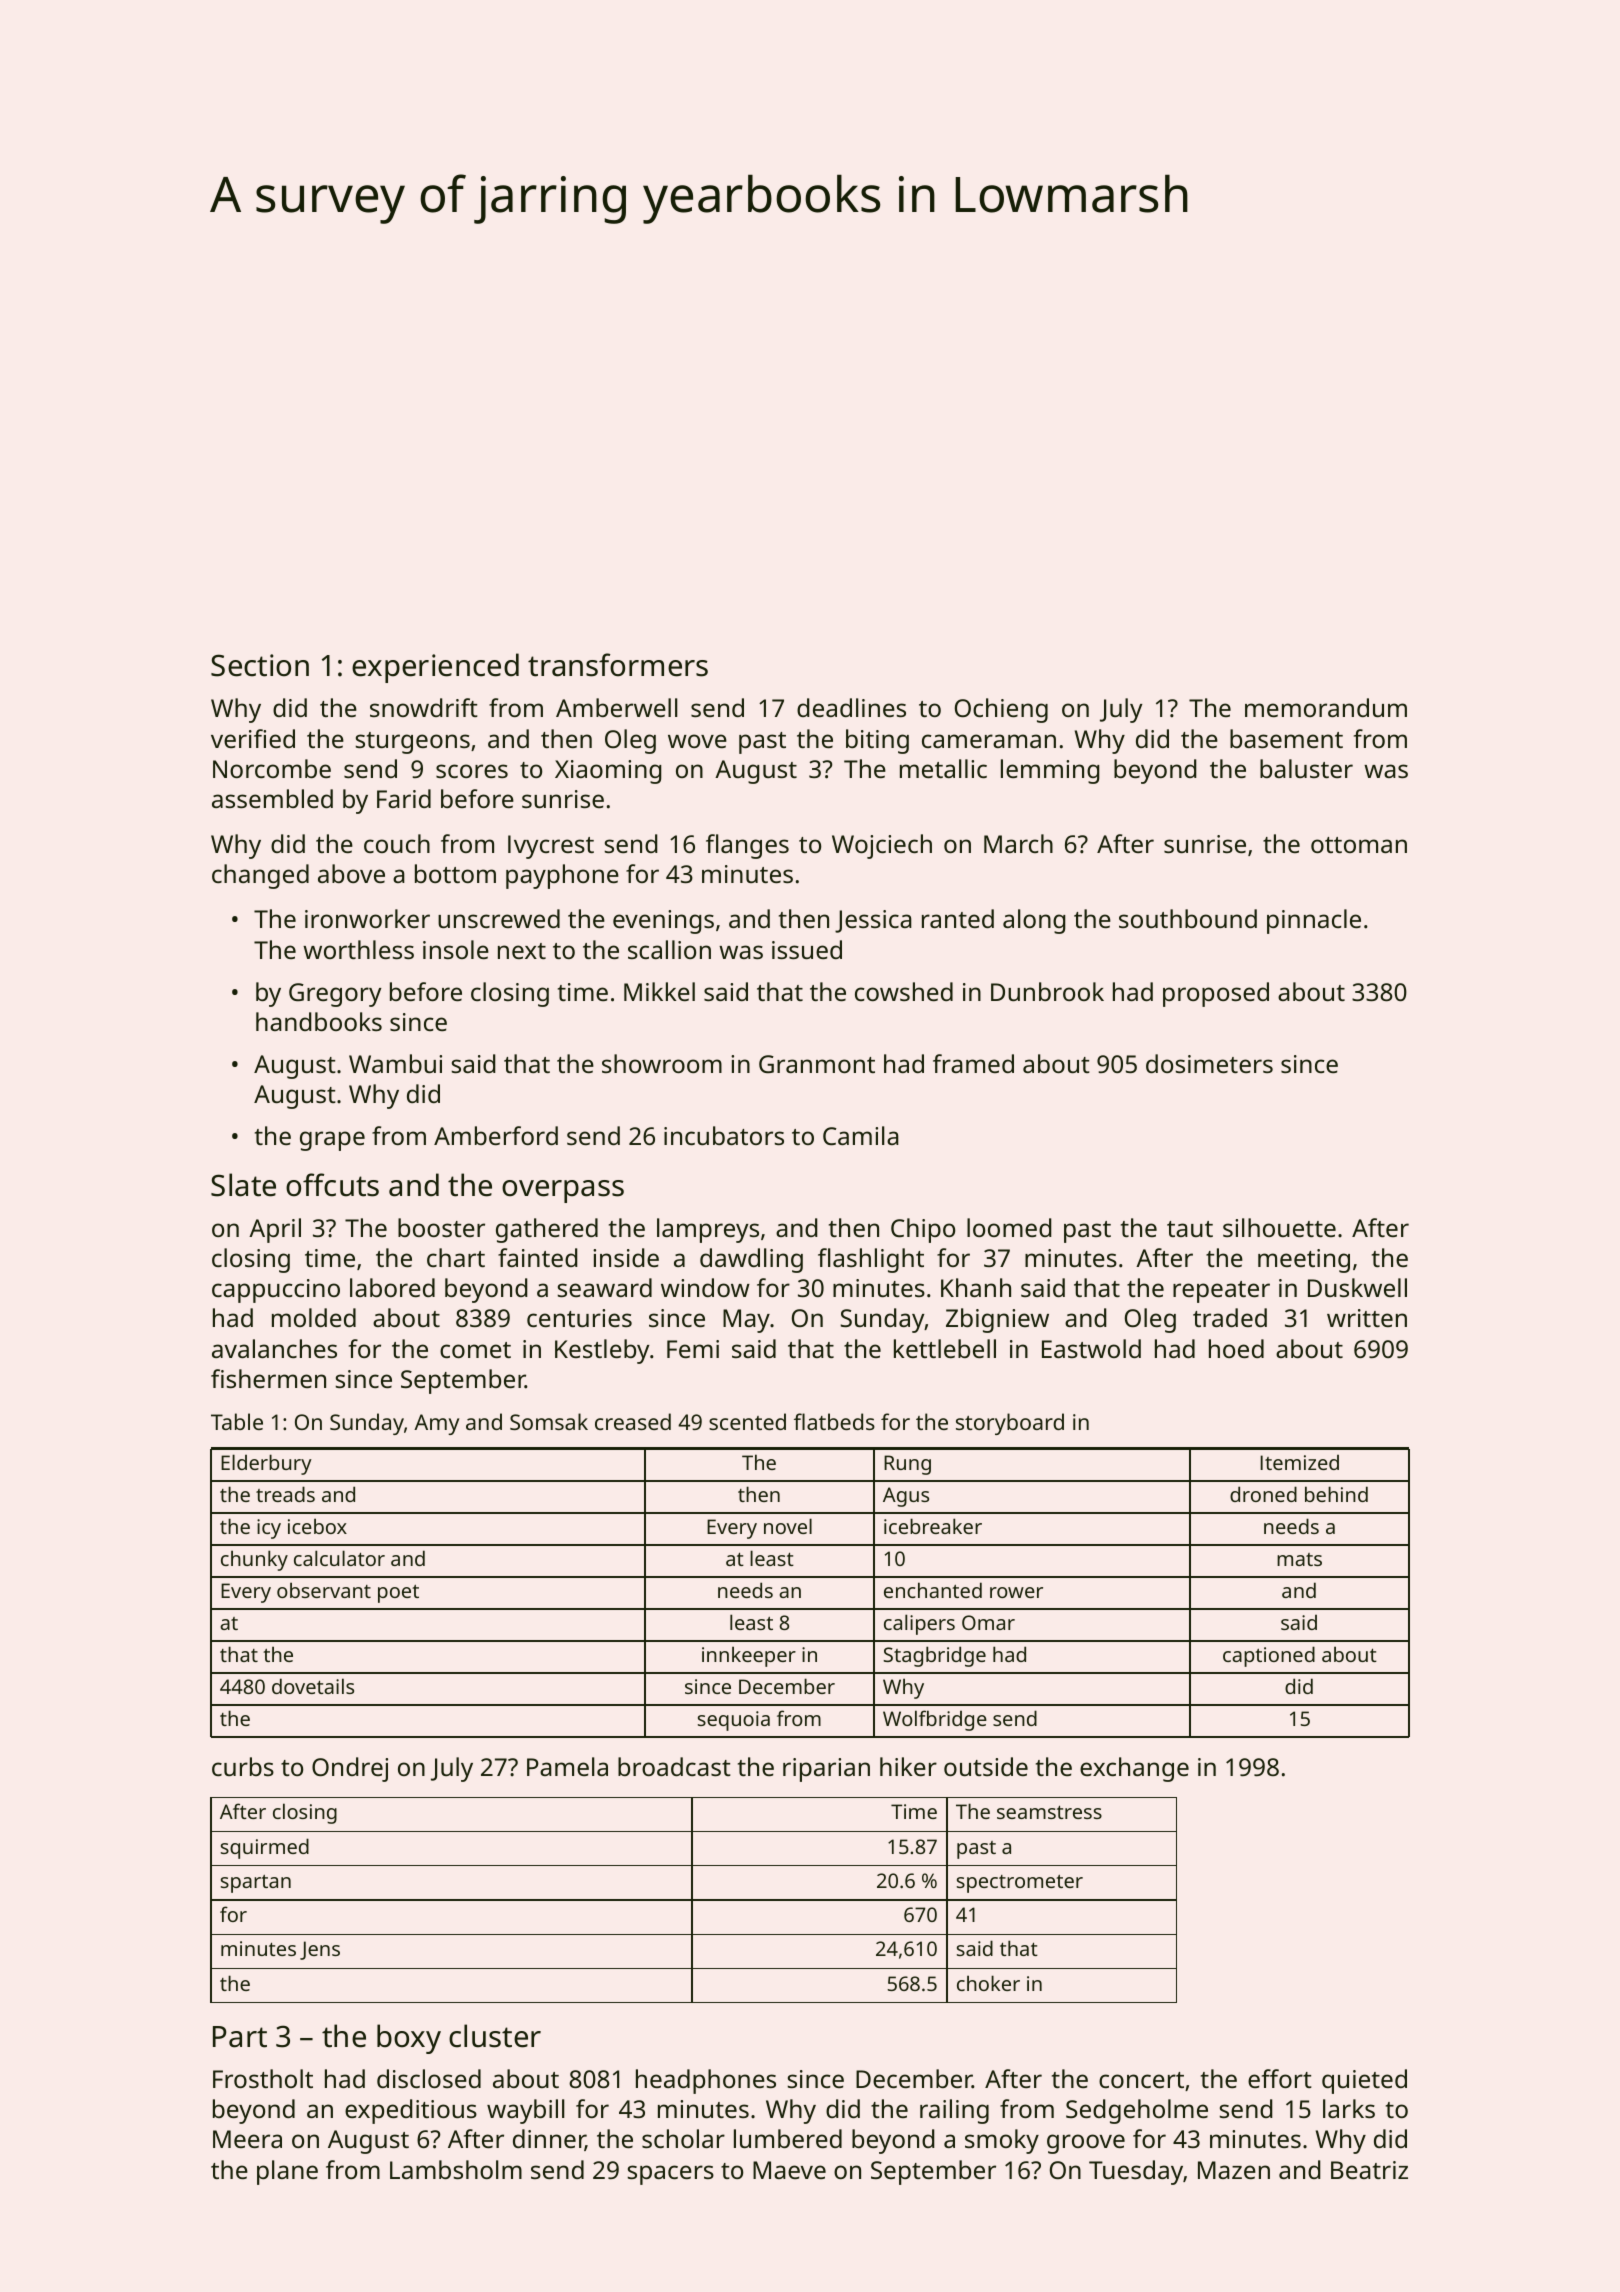 The height and width of the page is (2292, 1620). Describe the element at coordinates (663, 922) in the page. I see `evenings` at that location.
